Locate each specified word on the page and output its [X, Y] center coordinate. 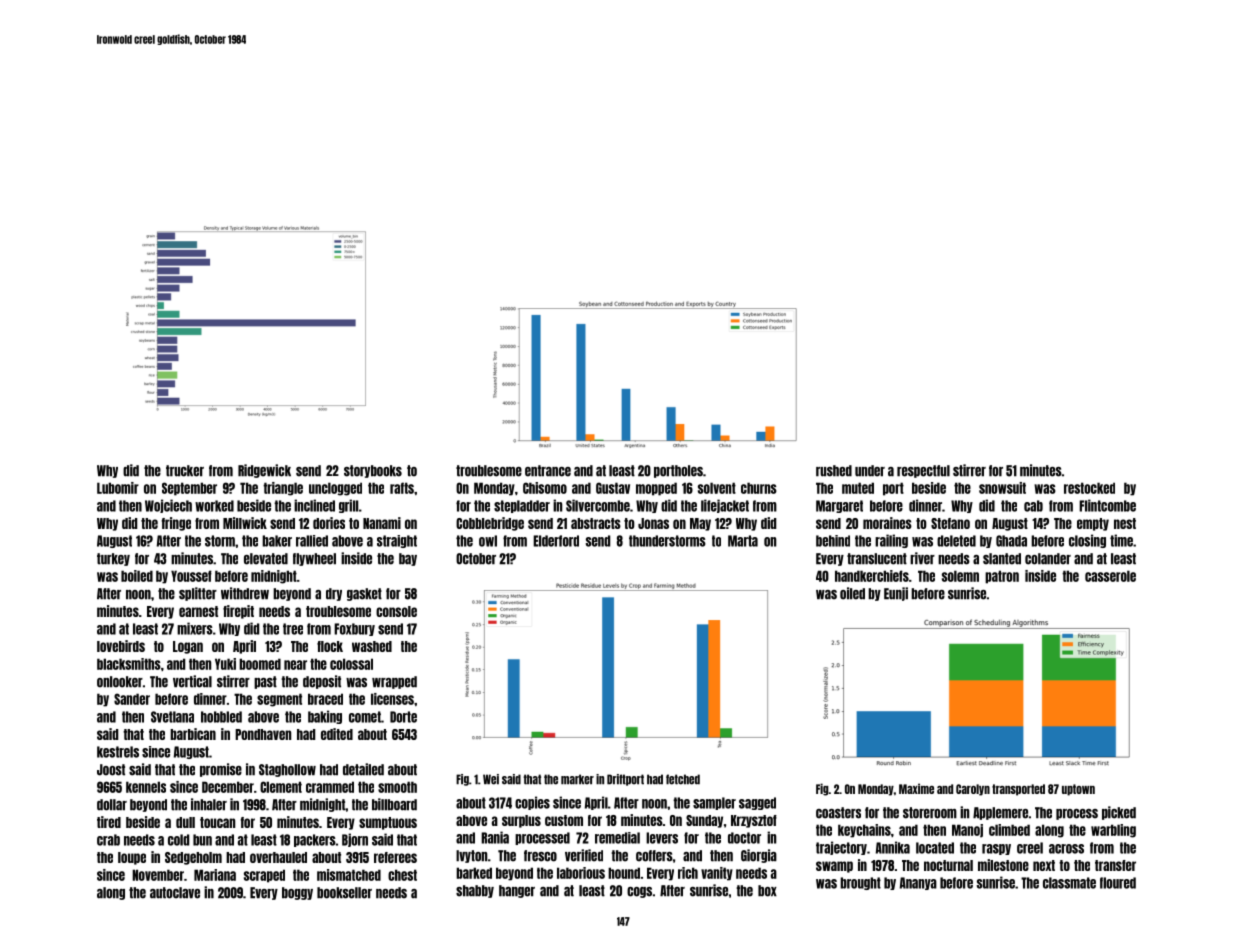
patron [1002, 577]
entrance [548, 471]
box [767, 891]
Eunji [896, 594]
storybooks [373, 471]
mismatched [349, 875]
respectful [923, 471]
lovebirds [121, 646]
